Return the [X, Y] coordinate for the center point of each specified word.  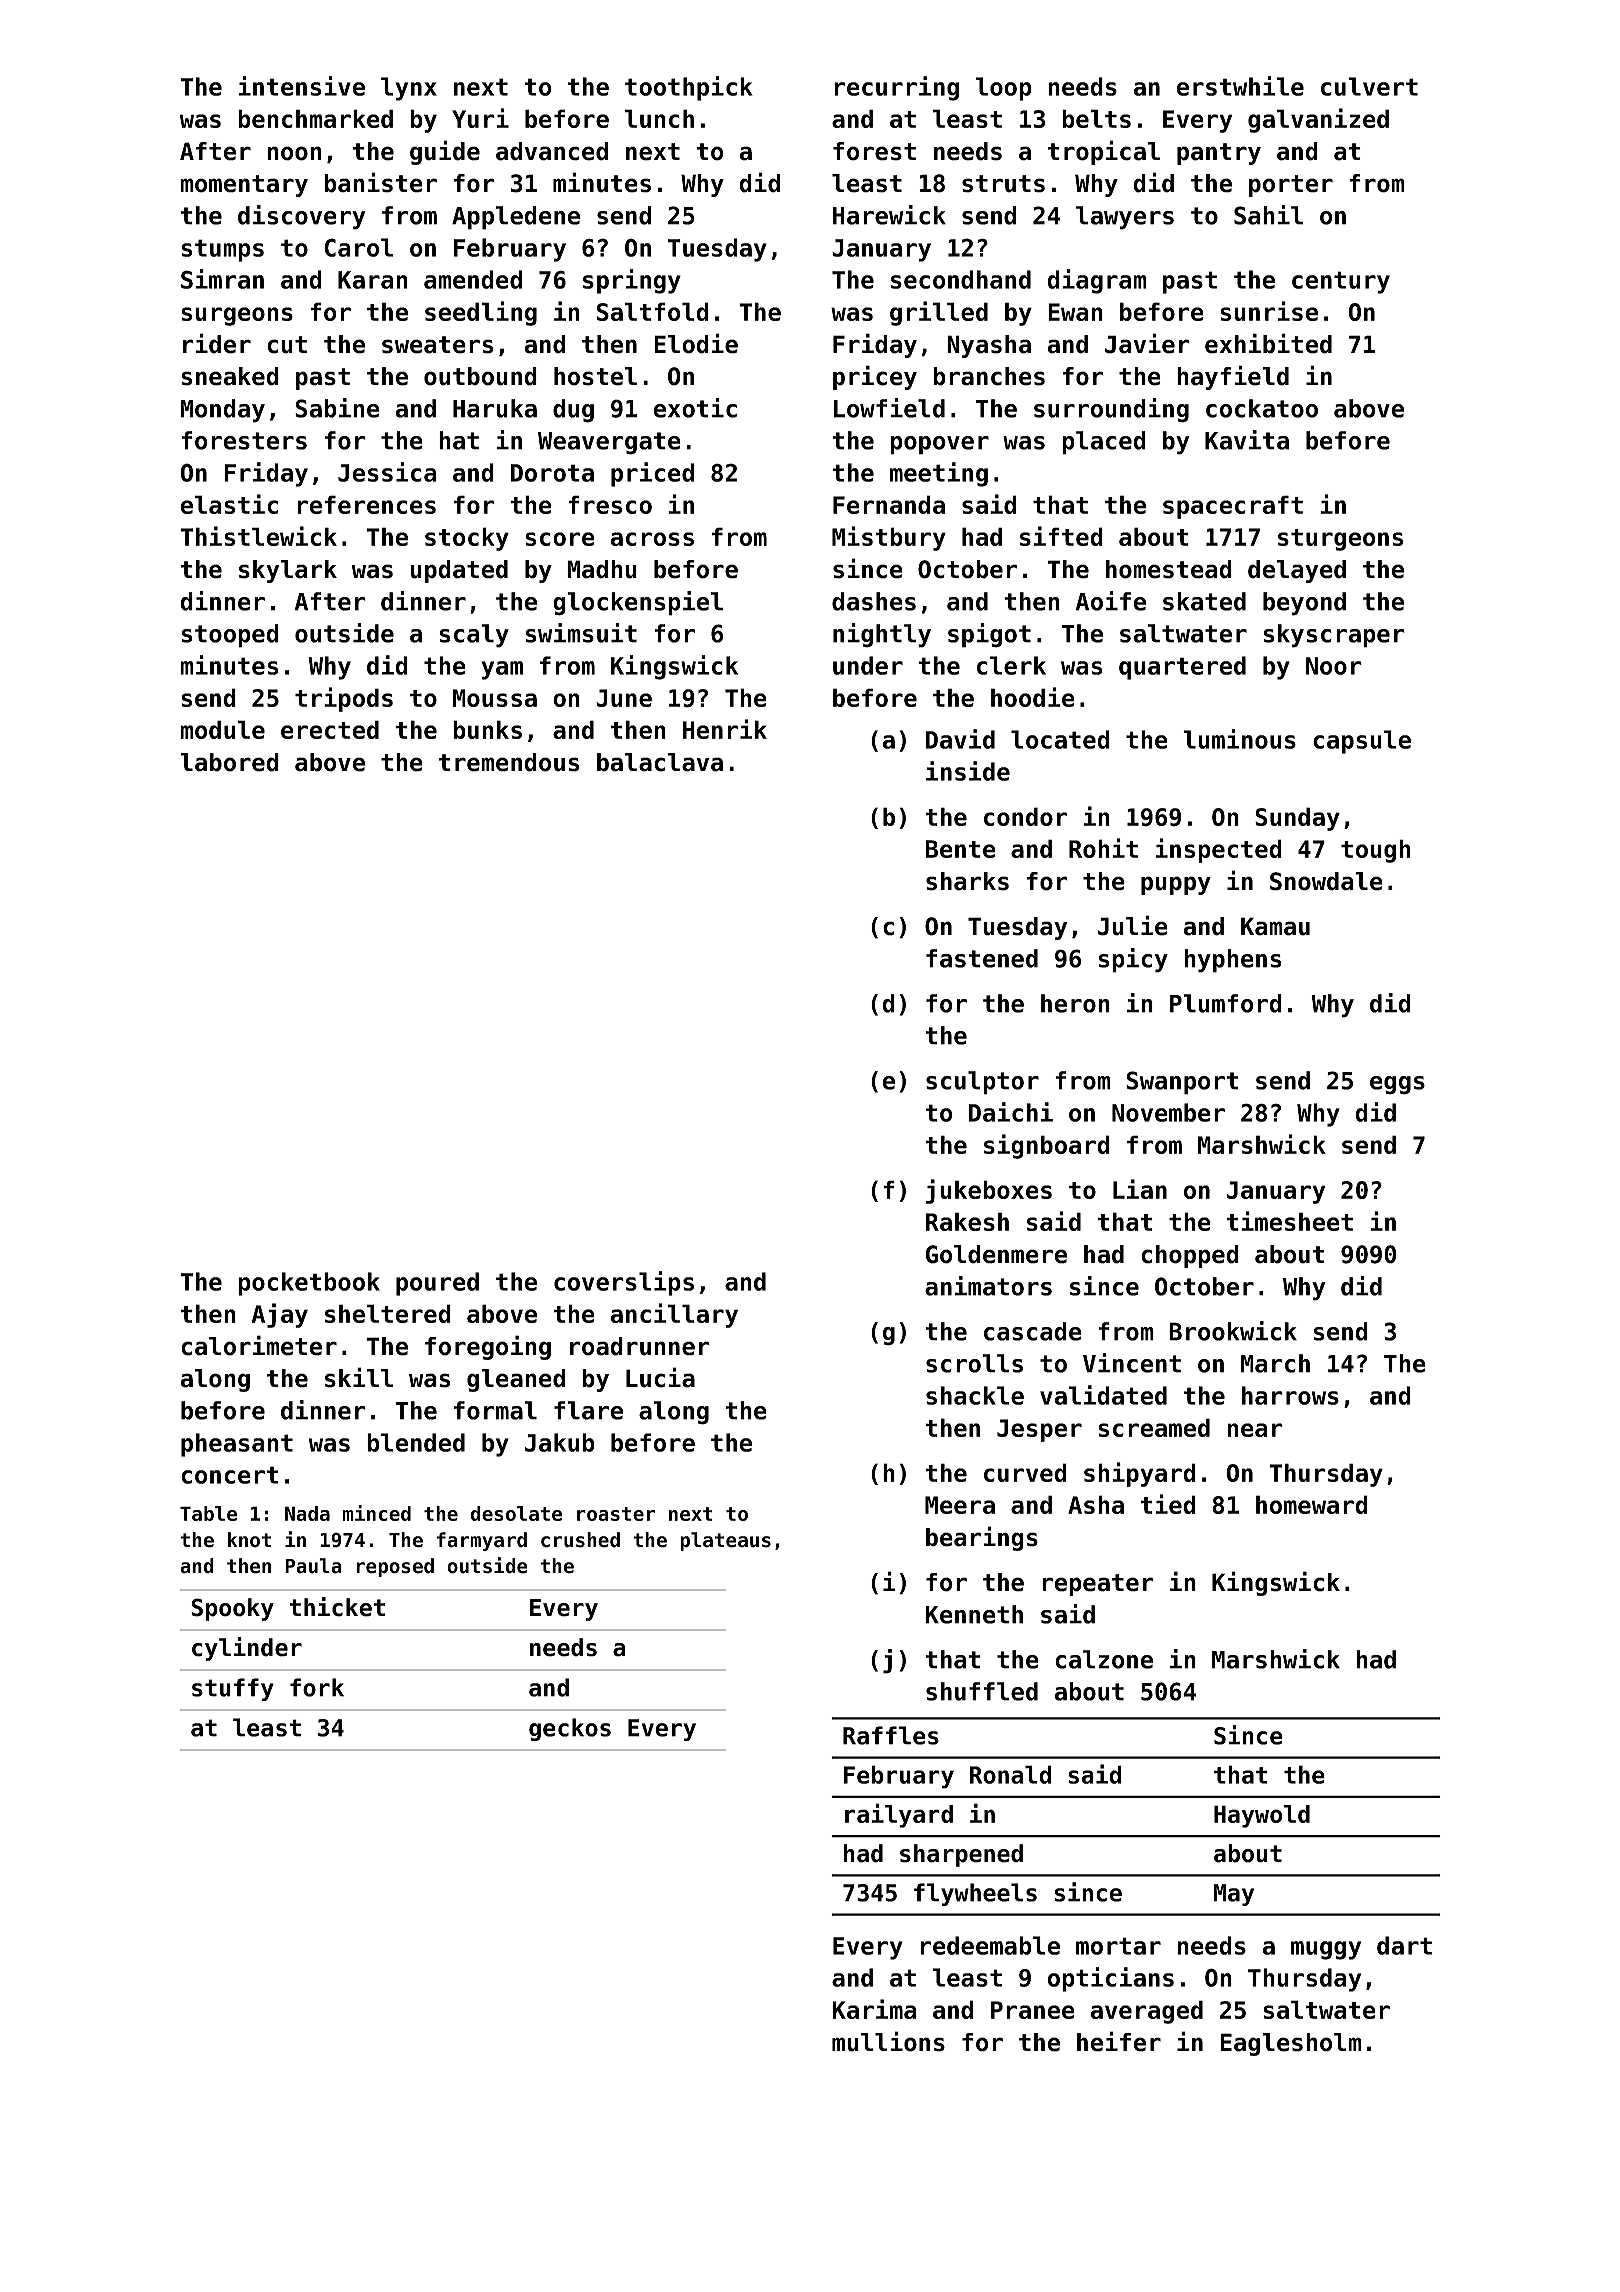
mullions [888, 2041]
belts [1096, 118]
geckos [570, 1729]
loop [1004, 89]
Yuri [480, 118]
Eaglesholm [1291, 2044]
